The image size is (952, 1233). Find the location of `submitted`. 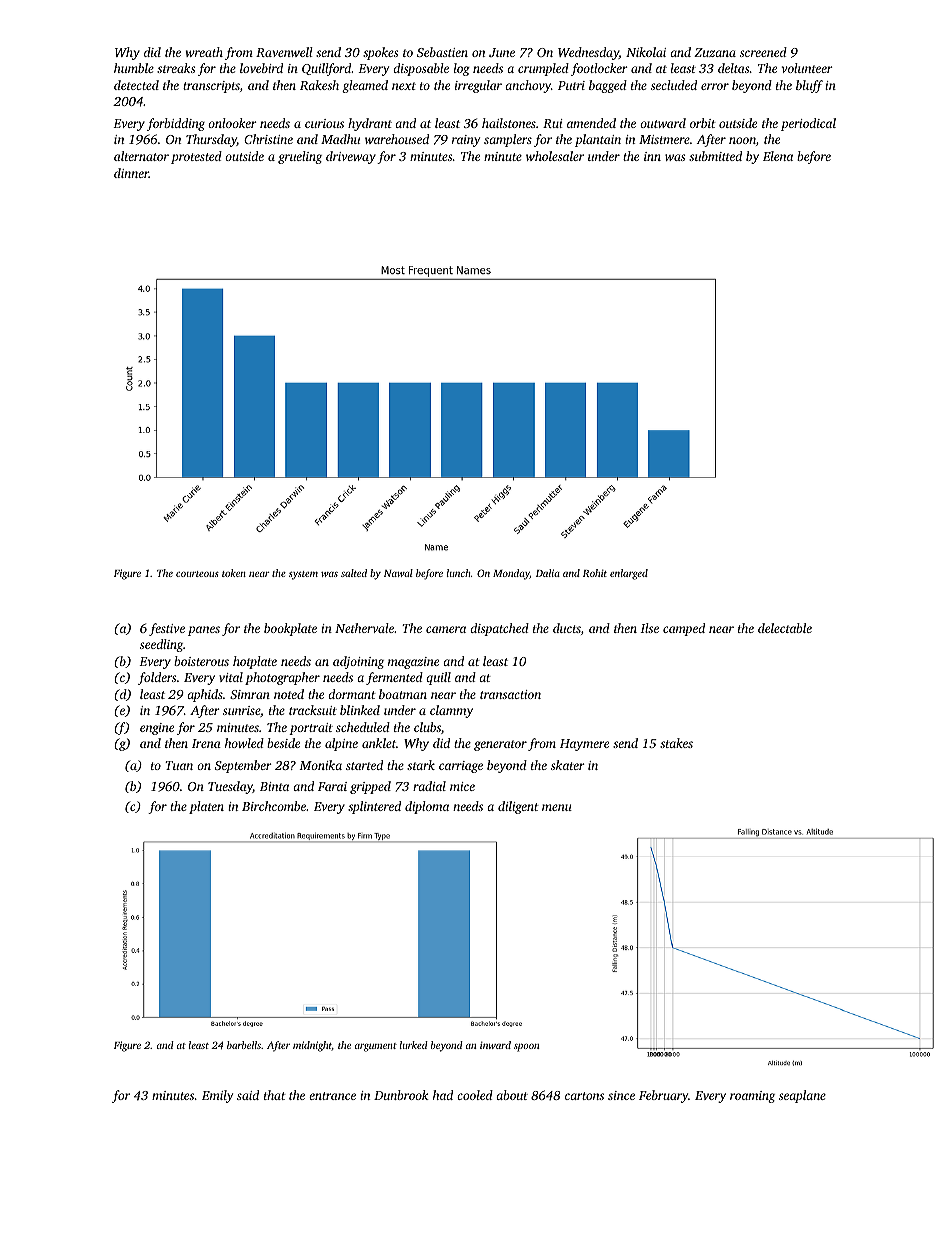

submitted is located at coordinates (715, 156).
